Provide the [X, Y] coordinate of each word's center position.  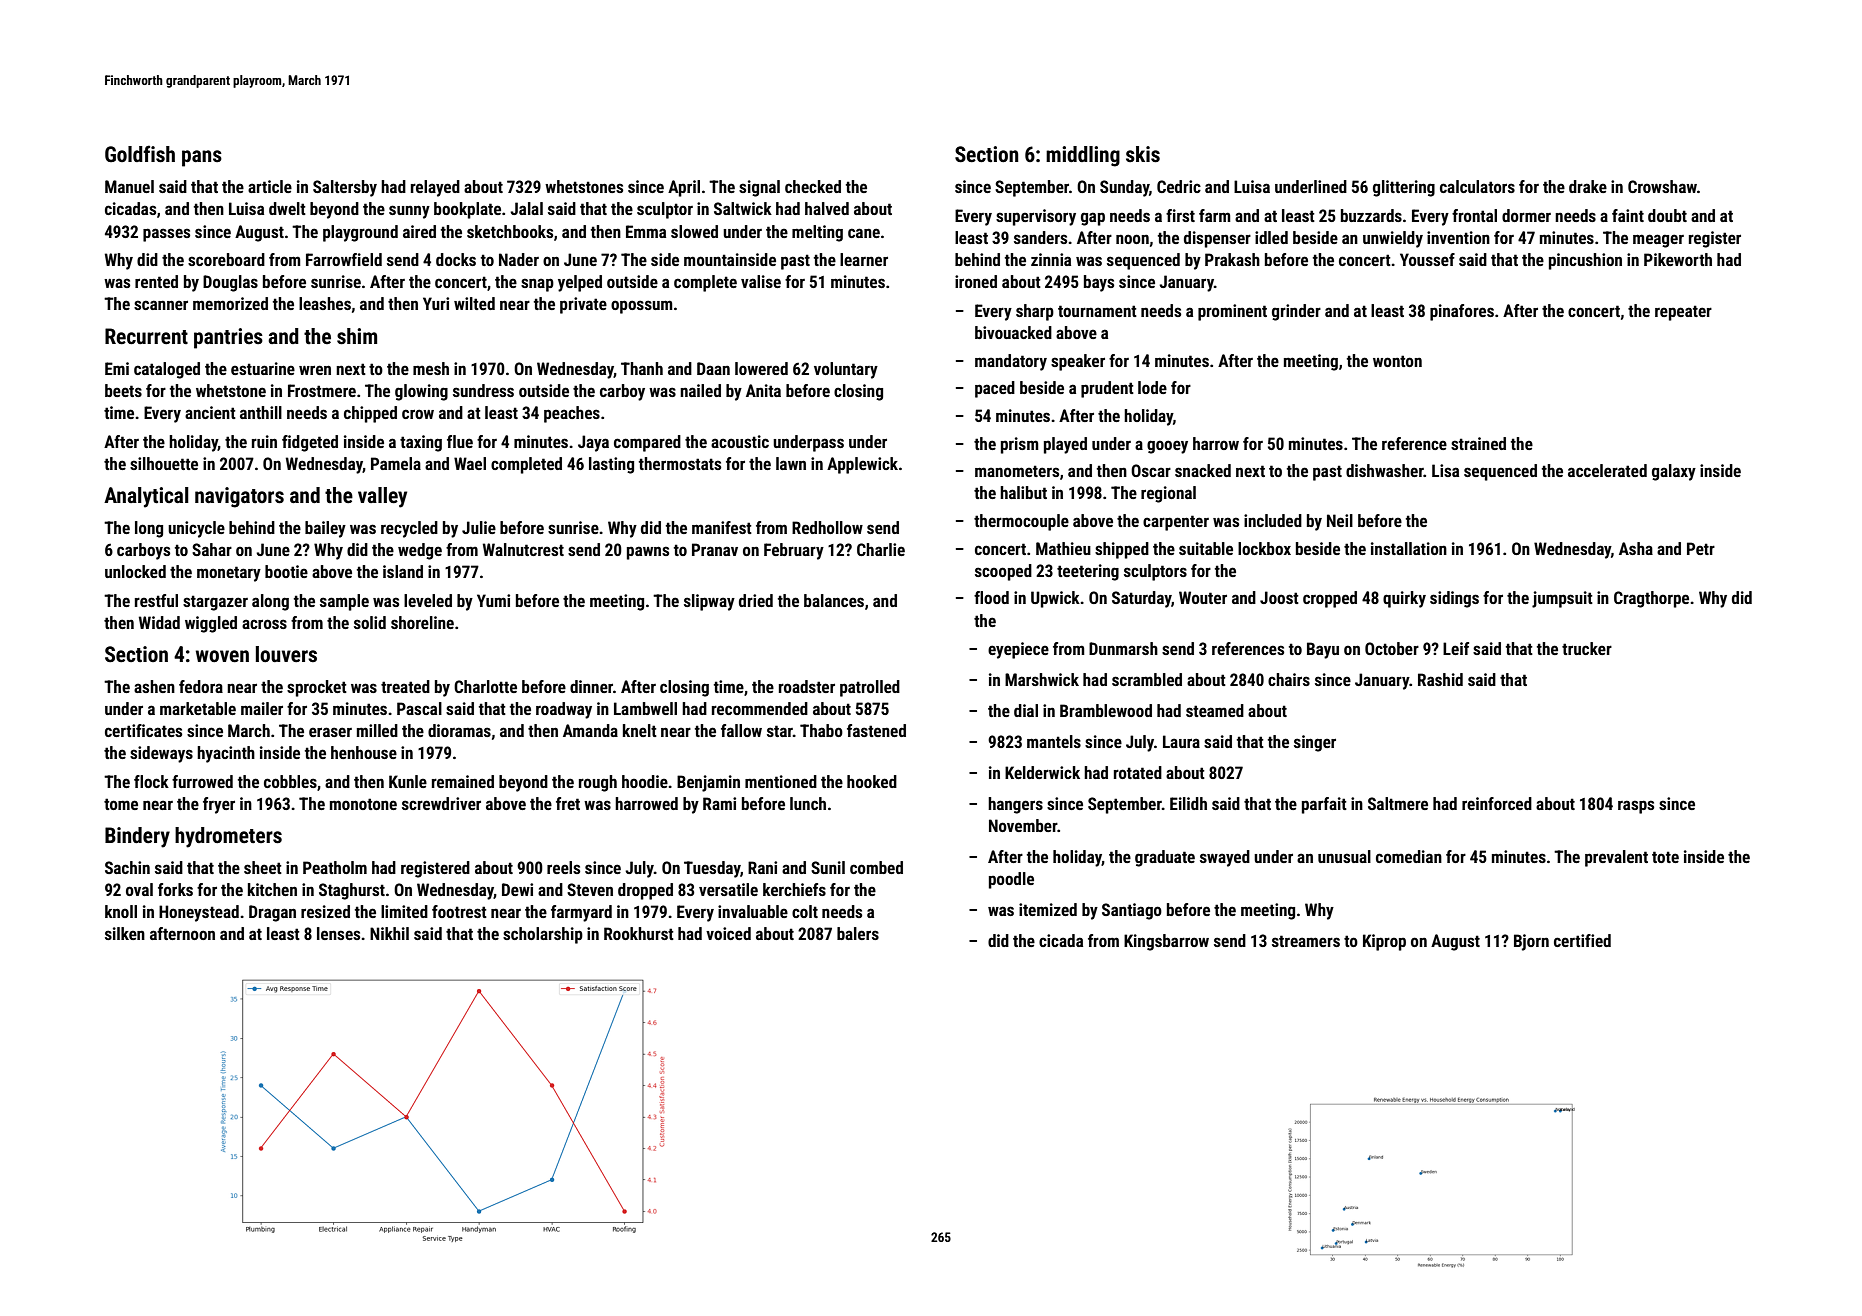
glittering [1404, 188]
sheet [263, 867]
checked [813, 186]
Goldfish [140, 154]
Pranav [715, 549]
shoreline [422, 622]
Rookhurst [639, 933]
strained [1478, 443]
